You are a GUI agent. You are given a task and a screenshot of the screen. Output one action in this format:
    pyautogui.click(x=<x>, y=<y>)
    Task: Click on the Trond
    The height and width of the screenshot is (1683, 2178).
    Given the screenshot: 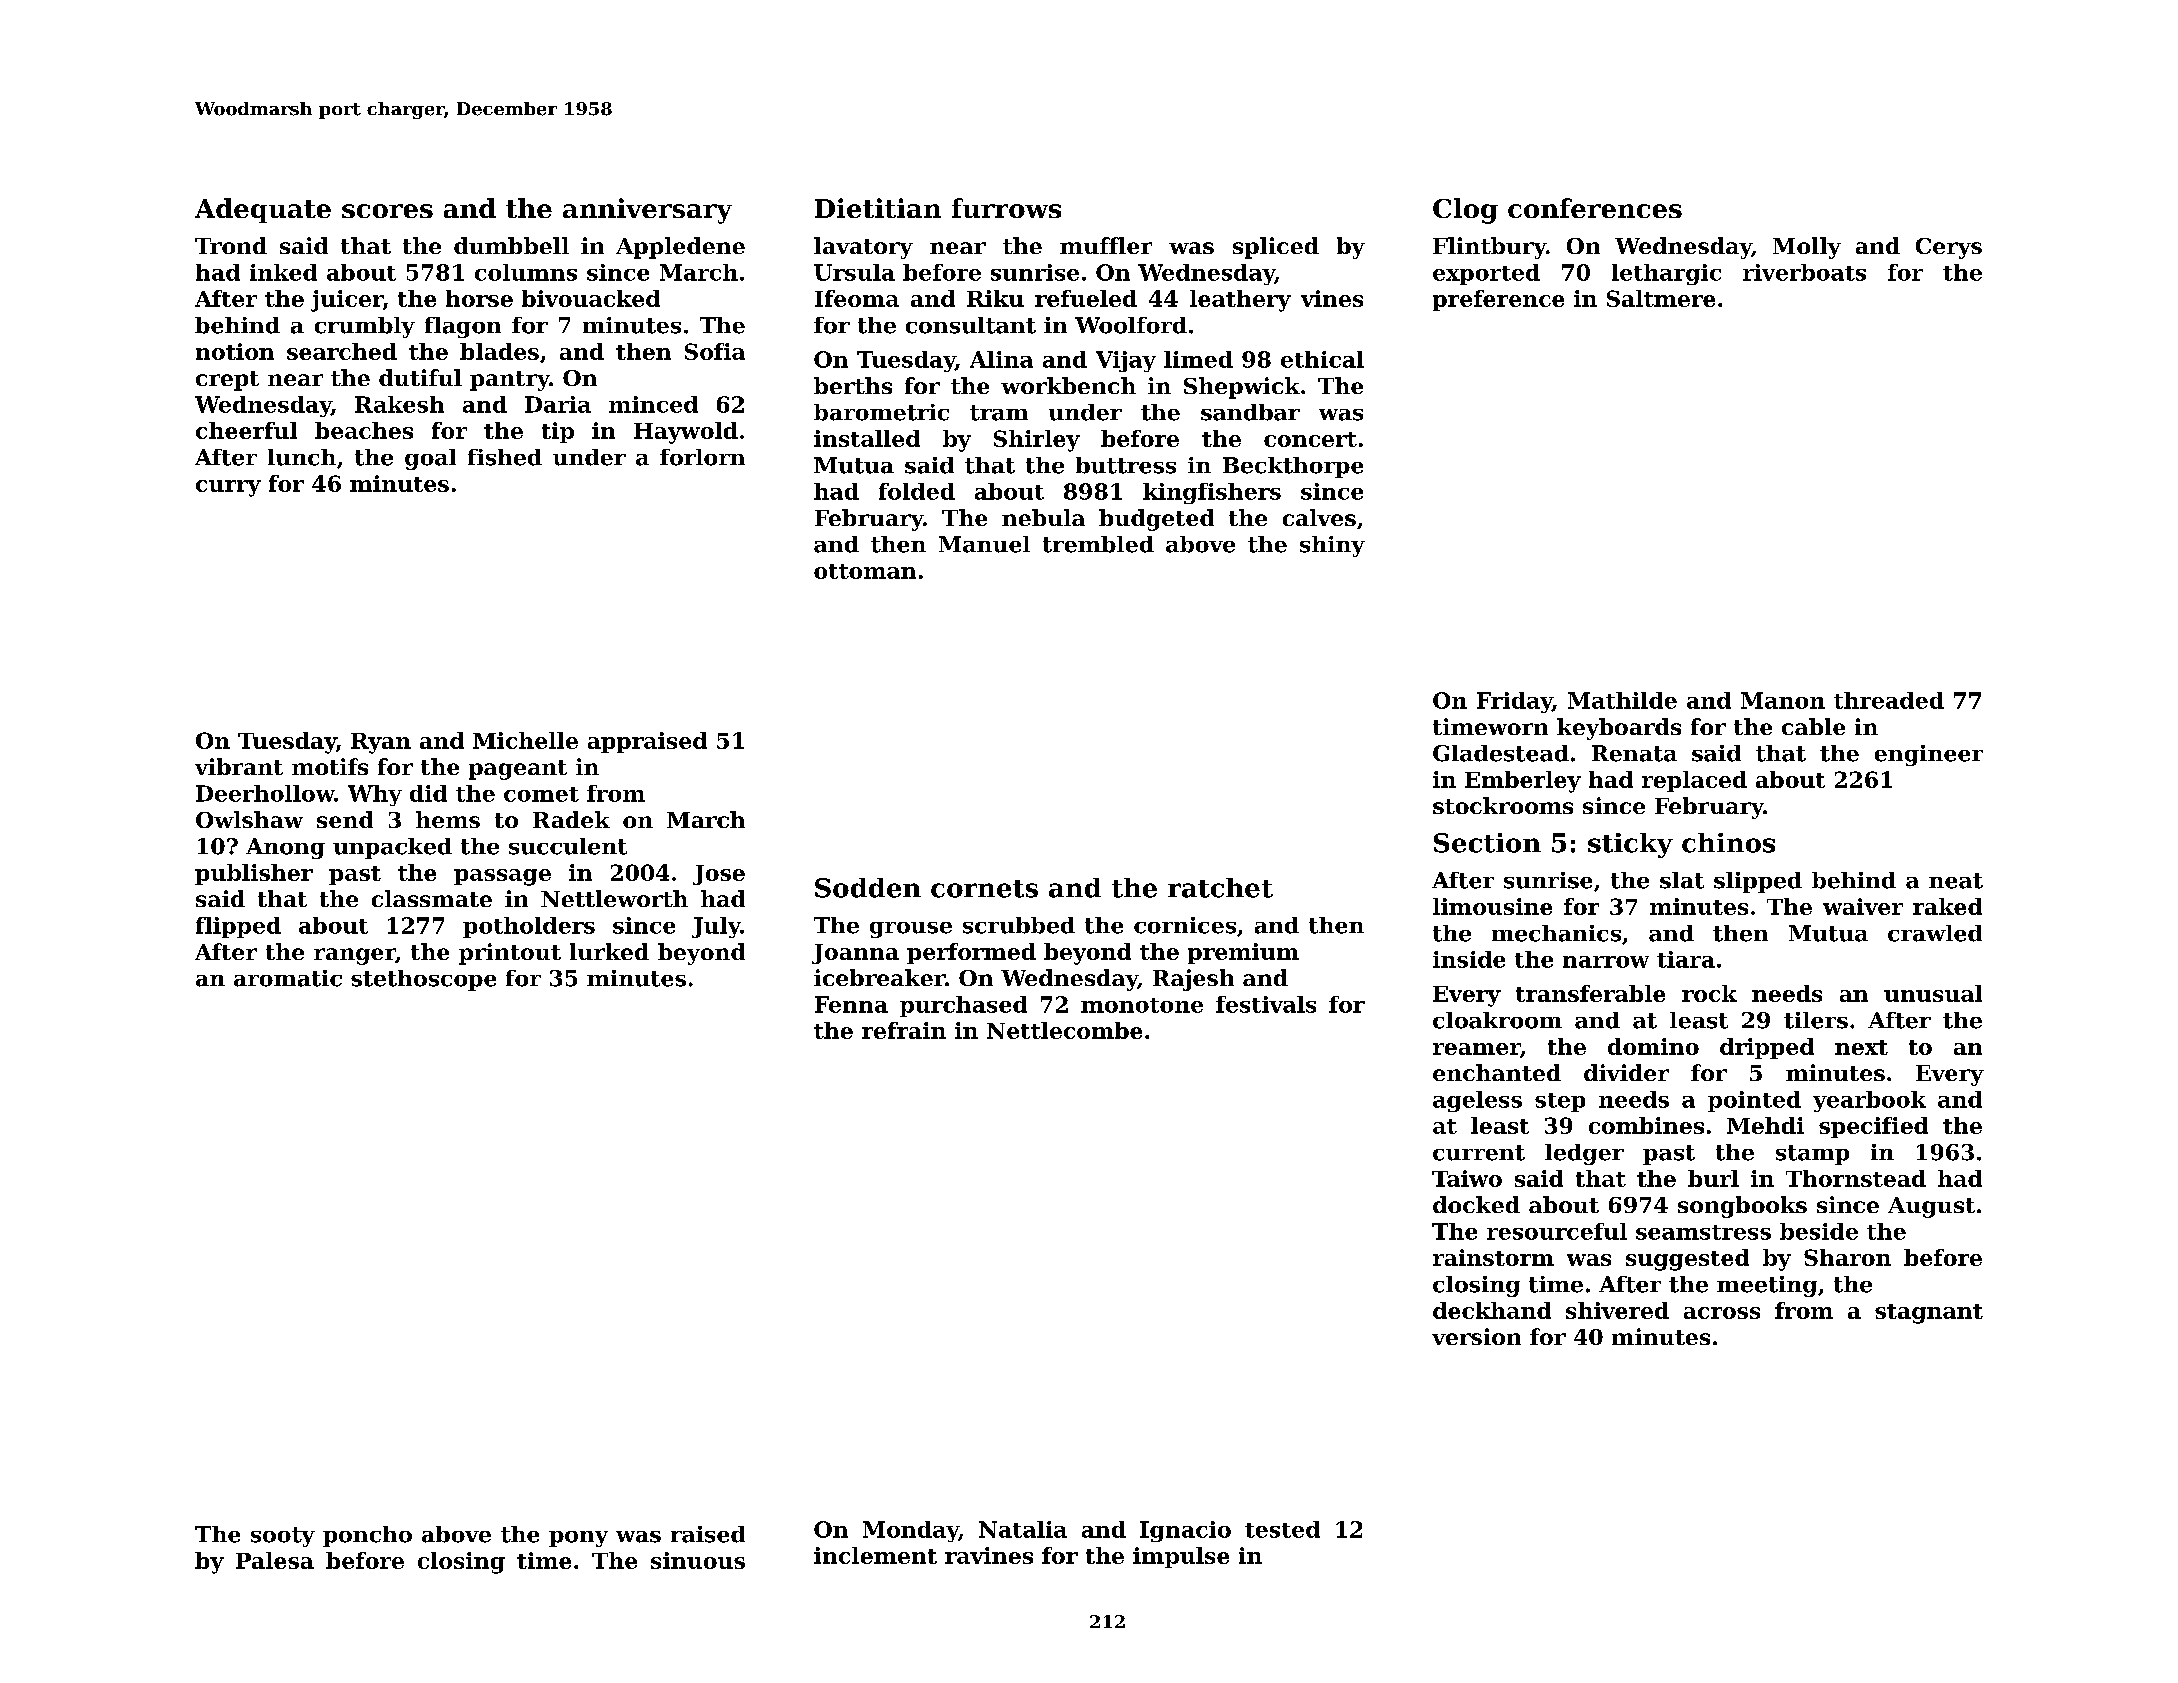 What is the action you would take?
    pyautogui.click(x=231, y=245)
